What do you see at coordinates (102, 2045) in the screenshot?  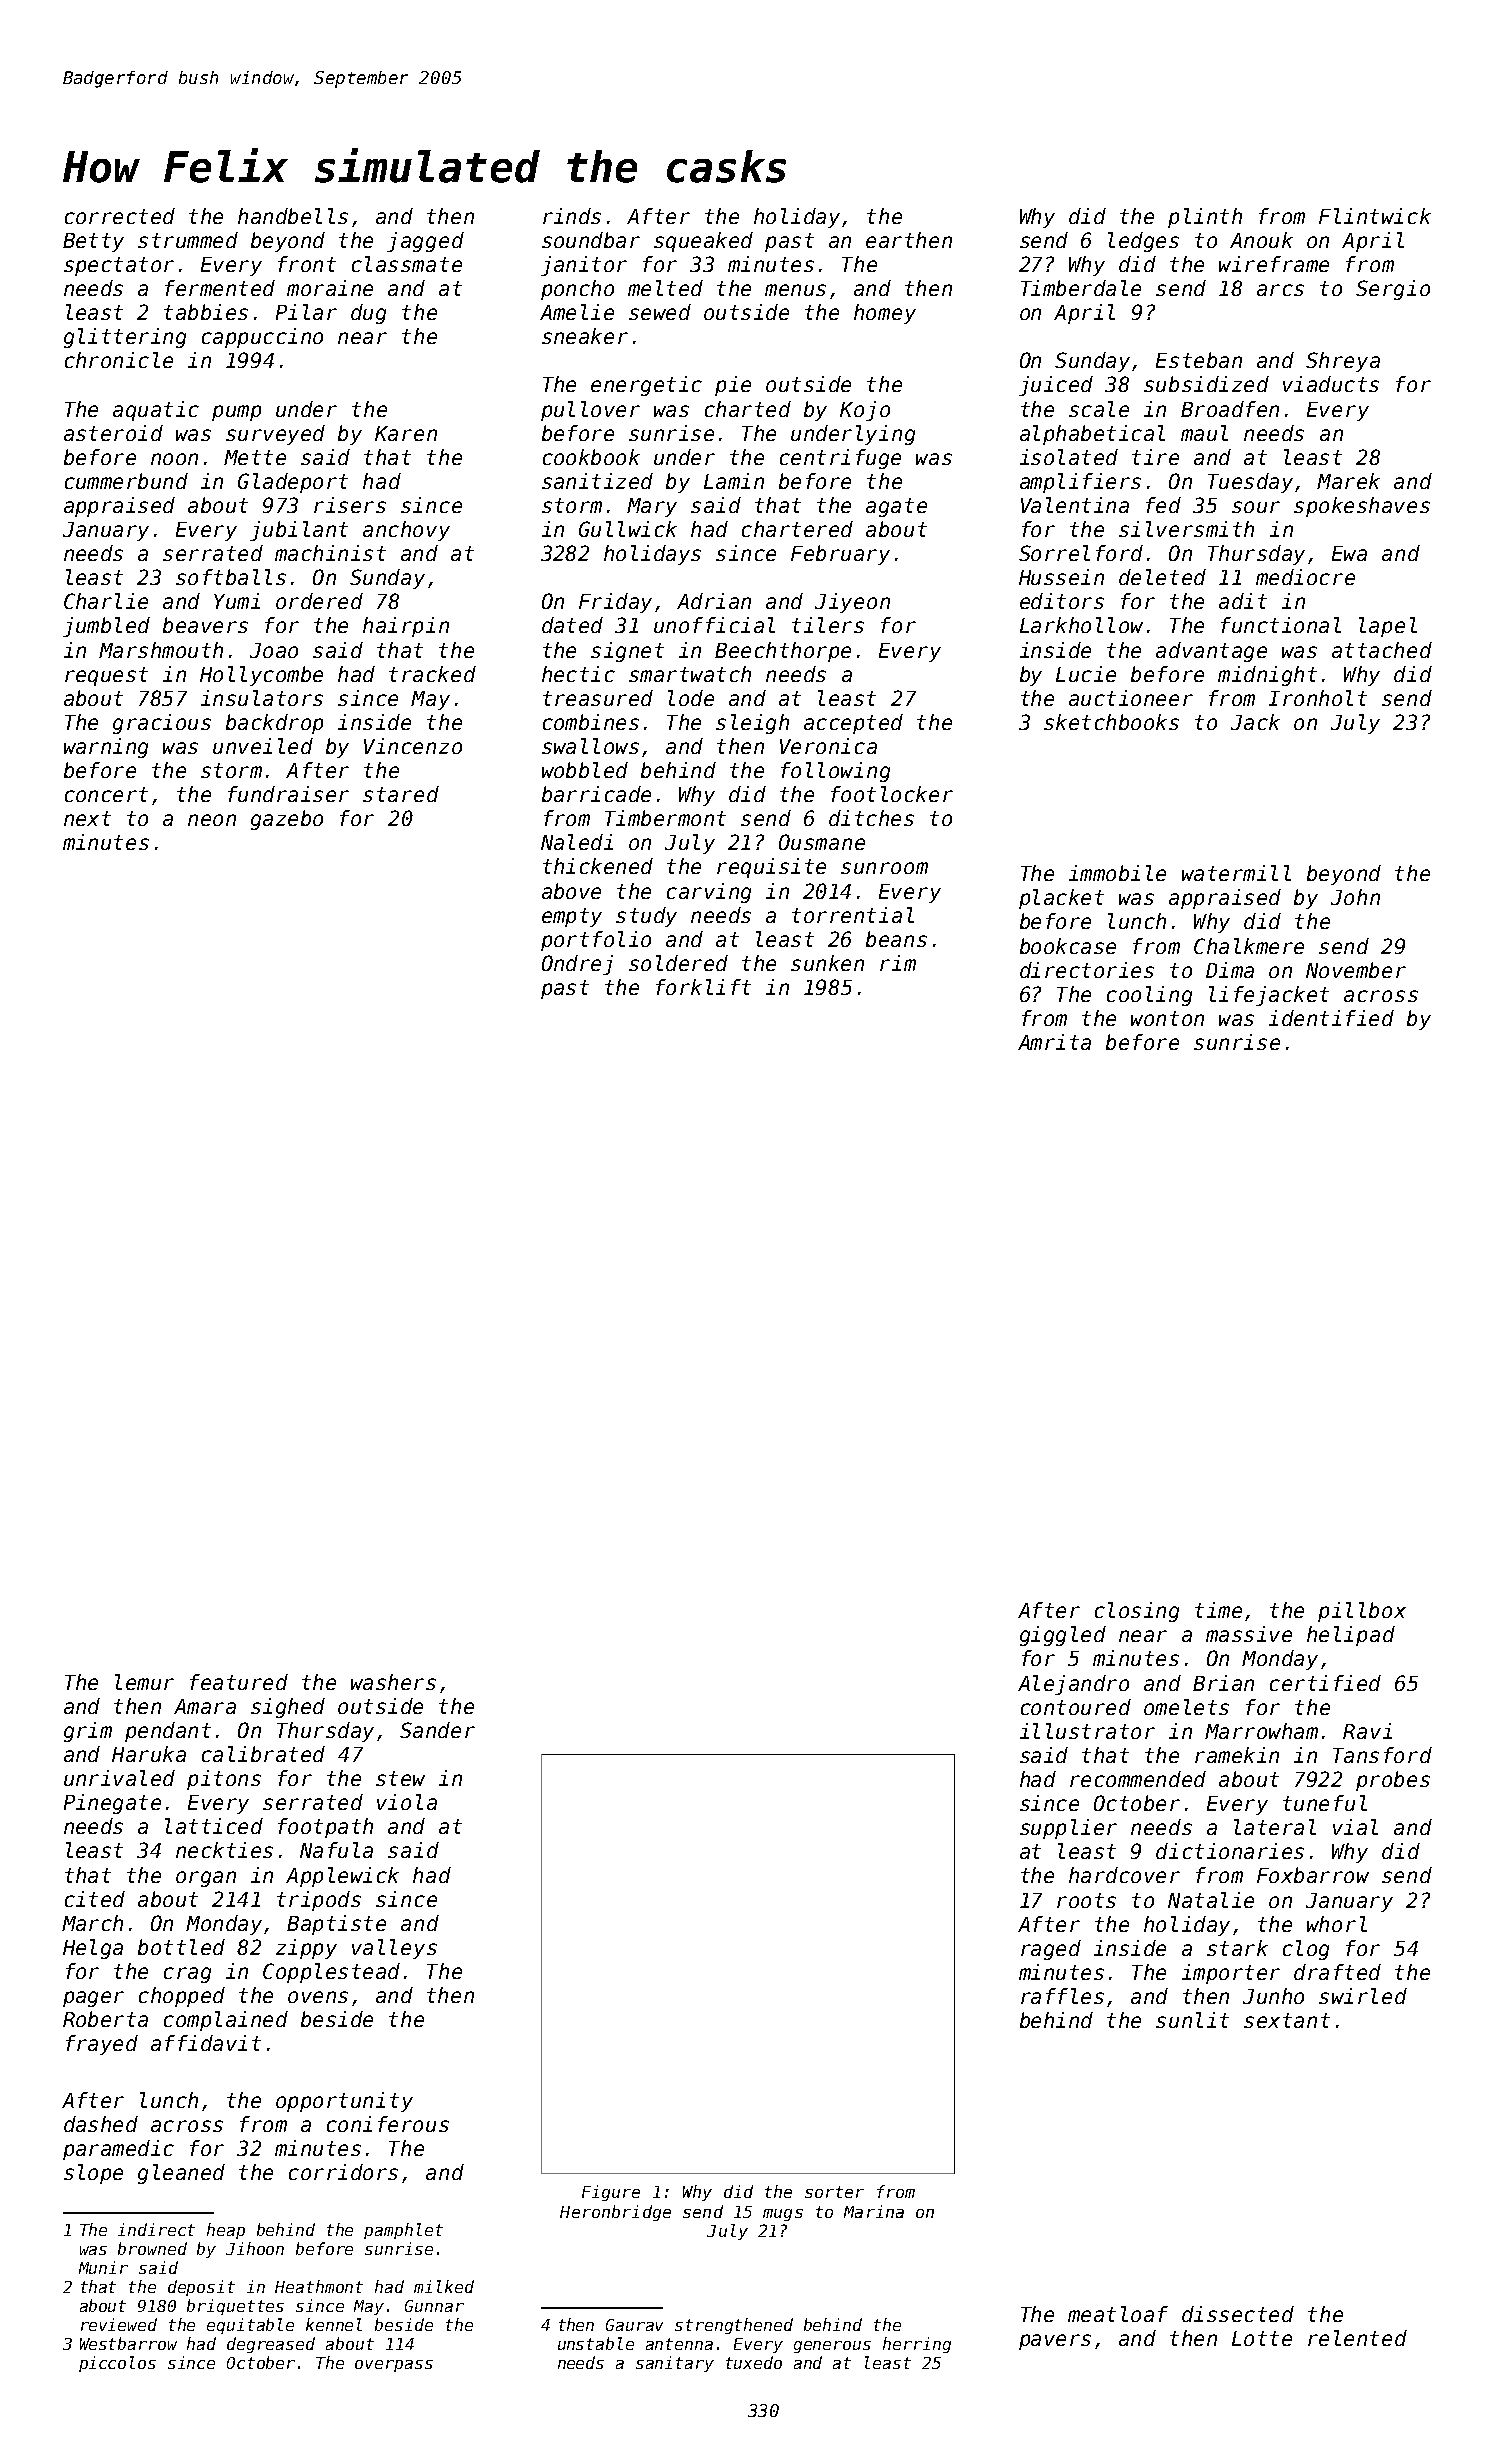 I see `frayed` at bounding box center [102, 2045].
